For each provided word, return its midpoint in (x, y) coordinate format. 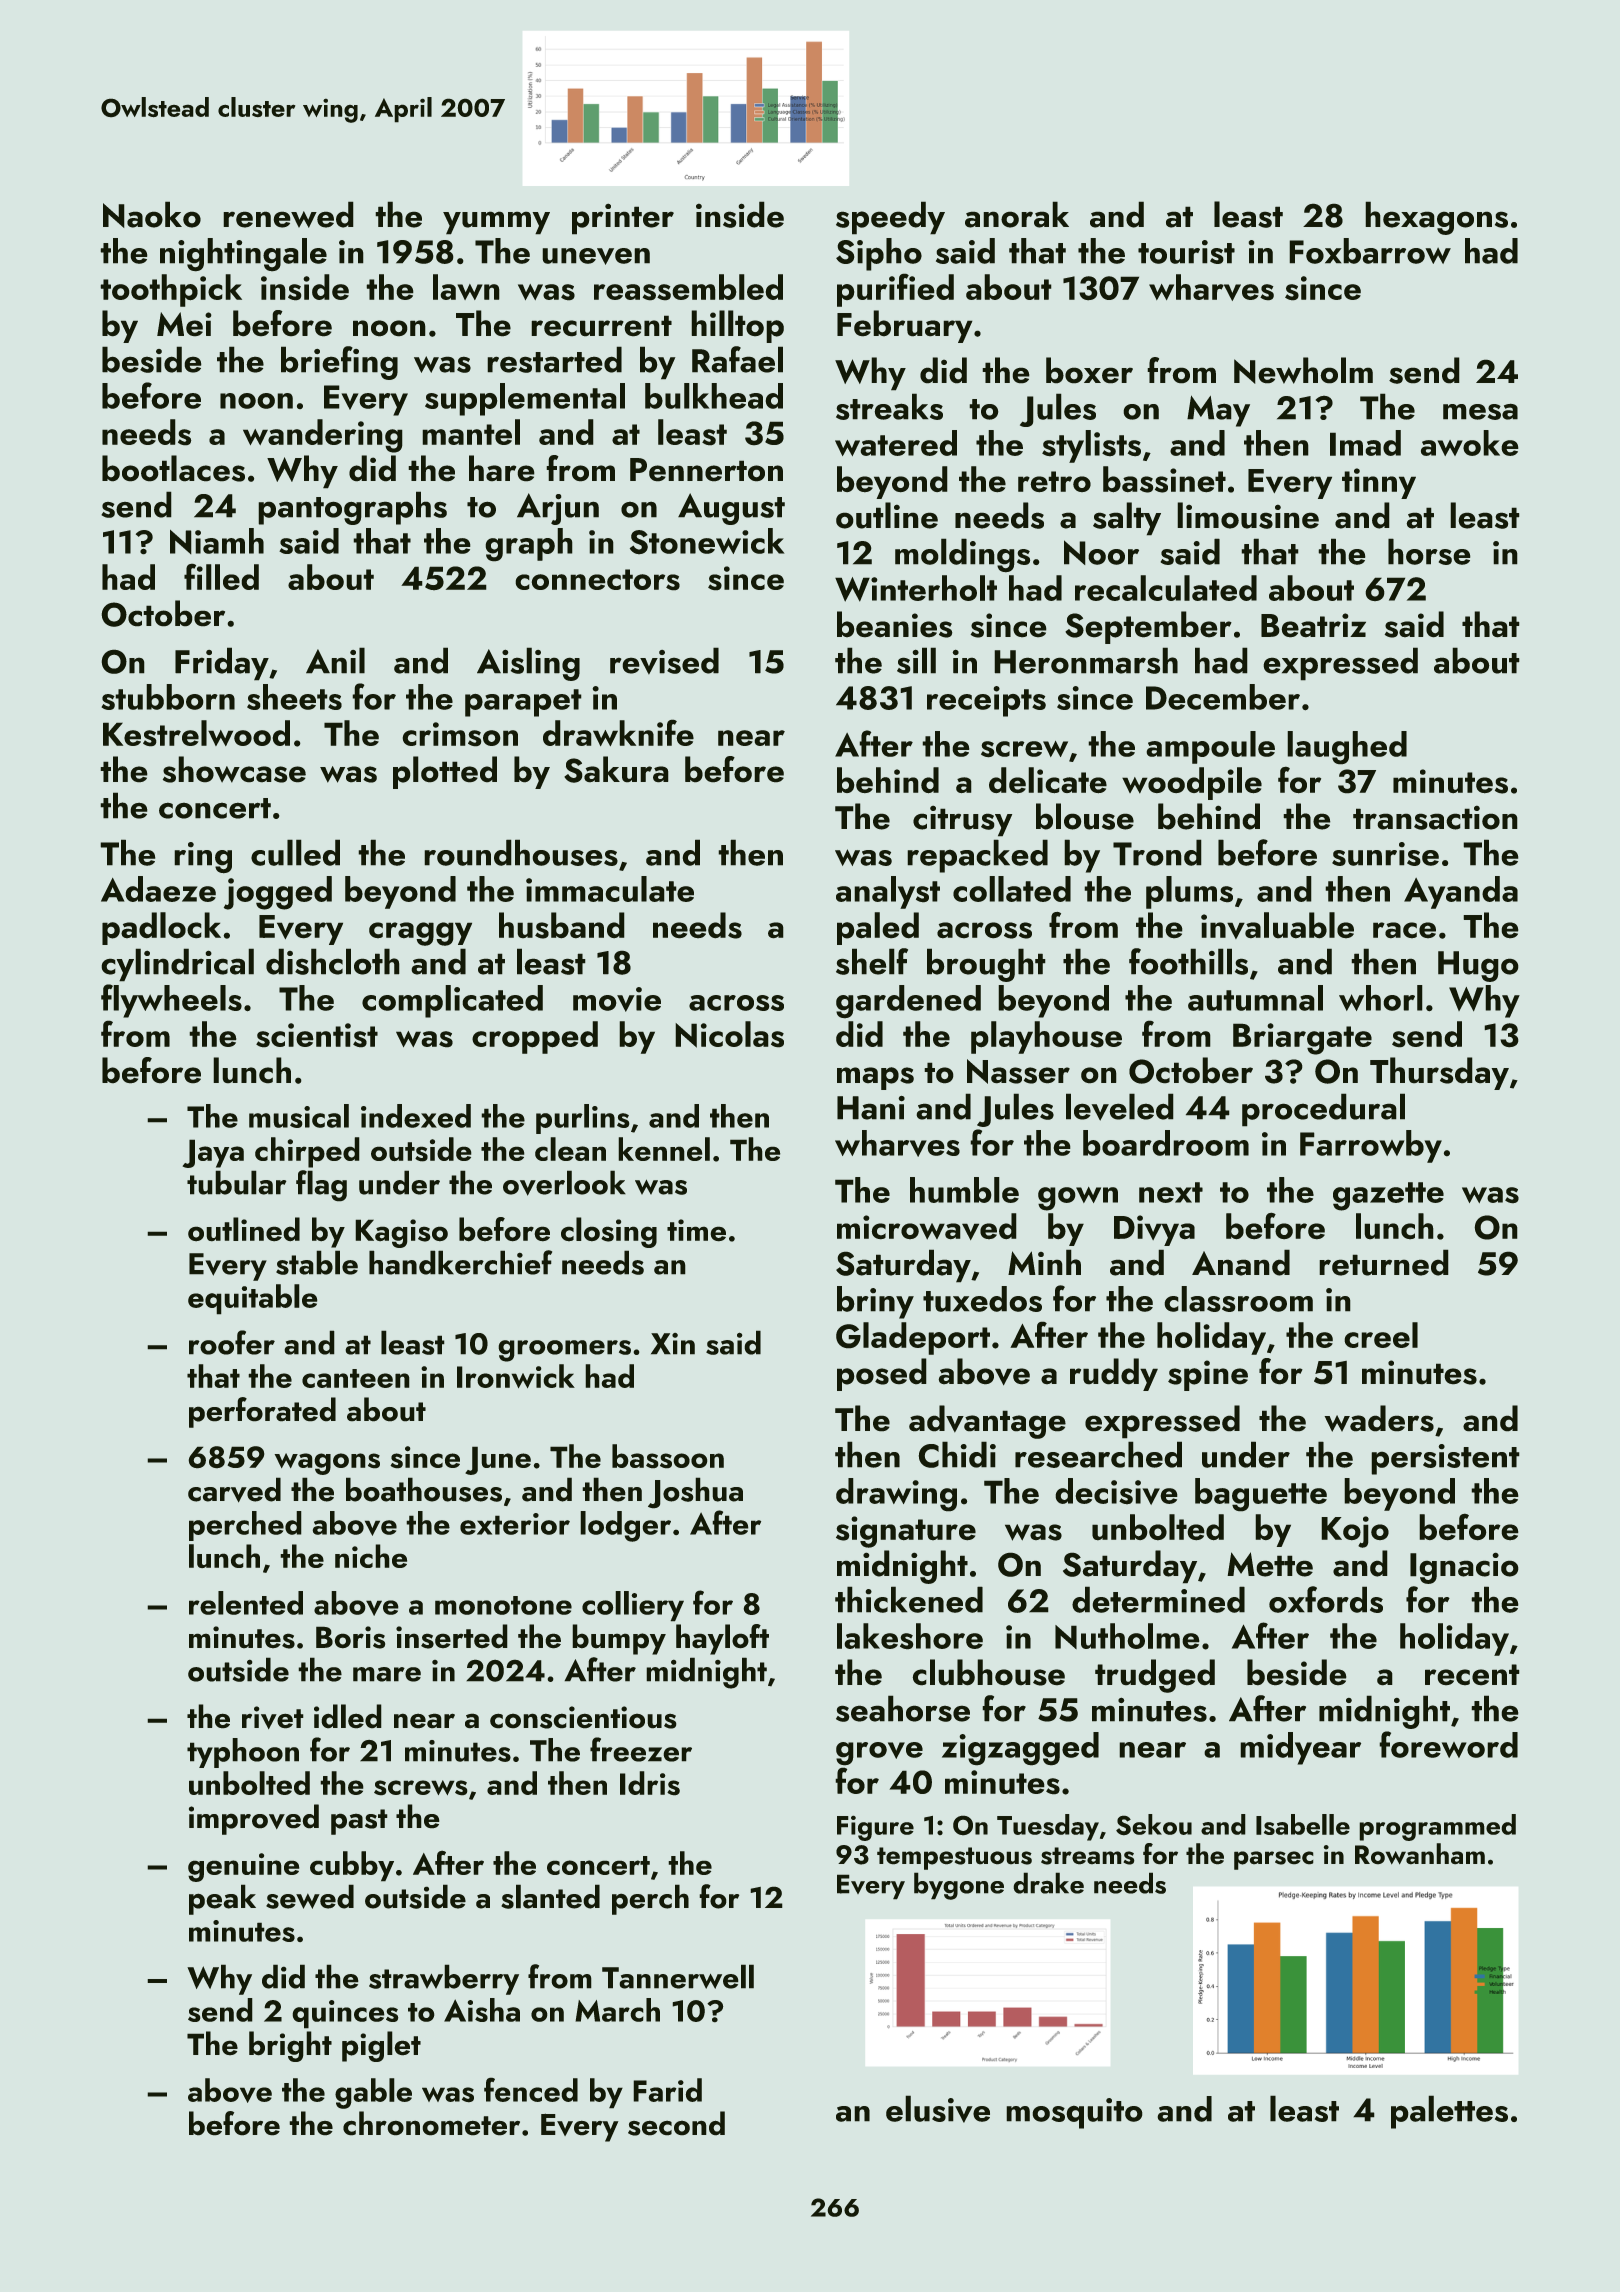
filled (221, 577)
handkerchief (460, 1262)
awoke (1469, 443)
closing (609, 1232)
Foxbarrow (1370, 251)
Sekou (1154, 1824)
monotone (503, 1605)
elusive (938, 2109)
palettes (1449, 2112)
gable (373, 2093)
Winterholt (916, 588)
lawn (466, 287)
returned (1384, 1263)
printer (623, 219)
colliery (633, 1606)
